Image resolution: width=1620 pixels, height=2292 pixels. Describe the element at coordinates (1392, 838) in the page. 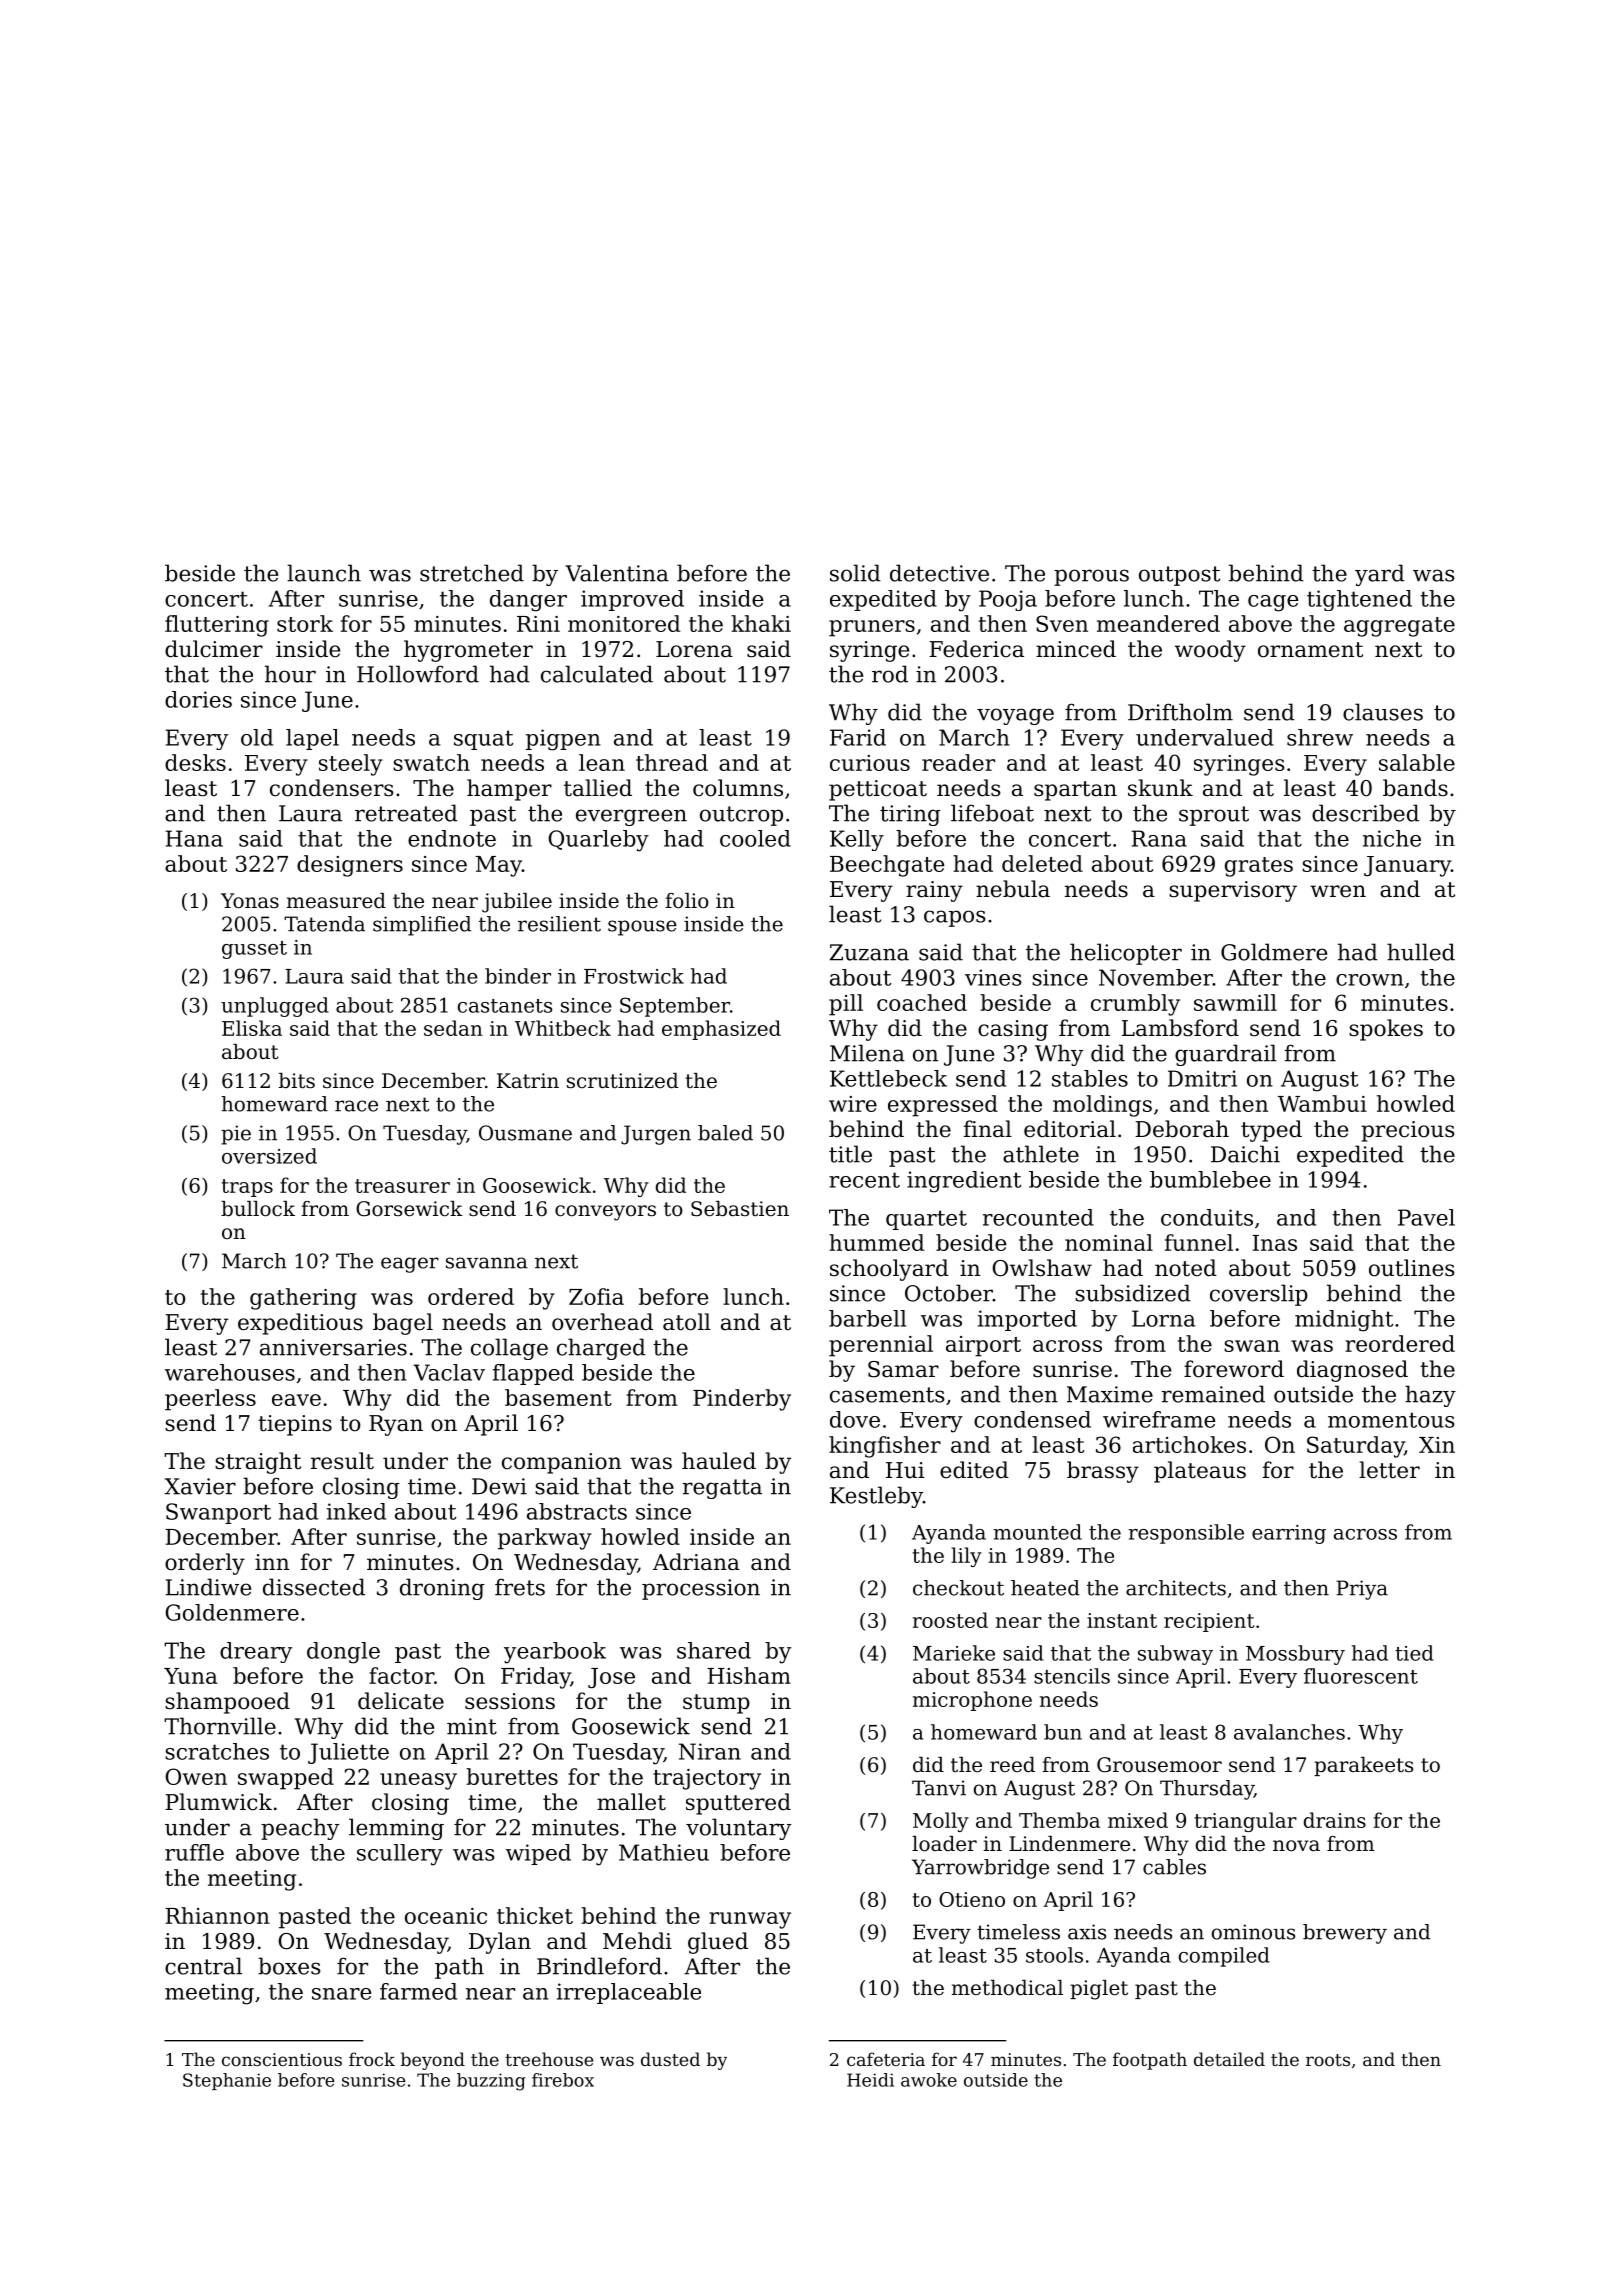

I see `niche` at that location.
